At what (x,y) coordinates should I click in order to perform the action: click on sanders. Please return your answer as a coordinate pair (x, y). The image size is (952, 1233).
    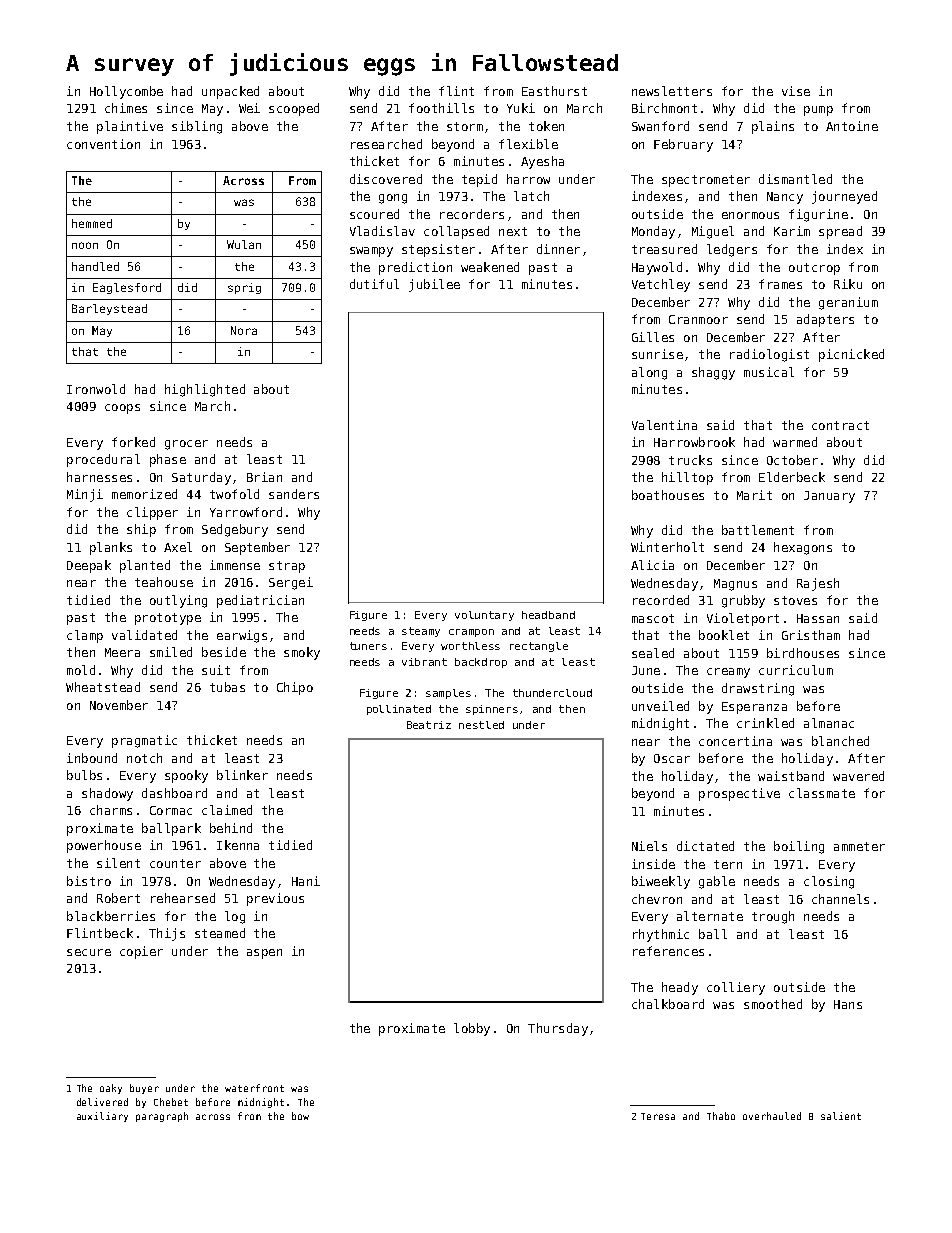
    Looking at the image, I should click on (294, 494).
